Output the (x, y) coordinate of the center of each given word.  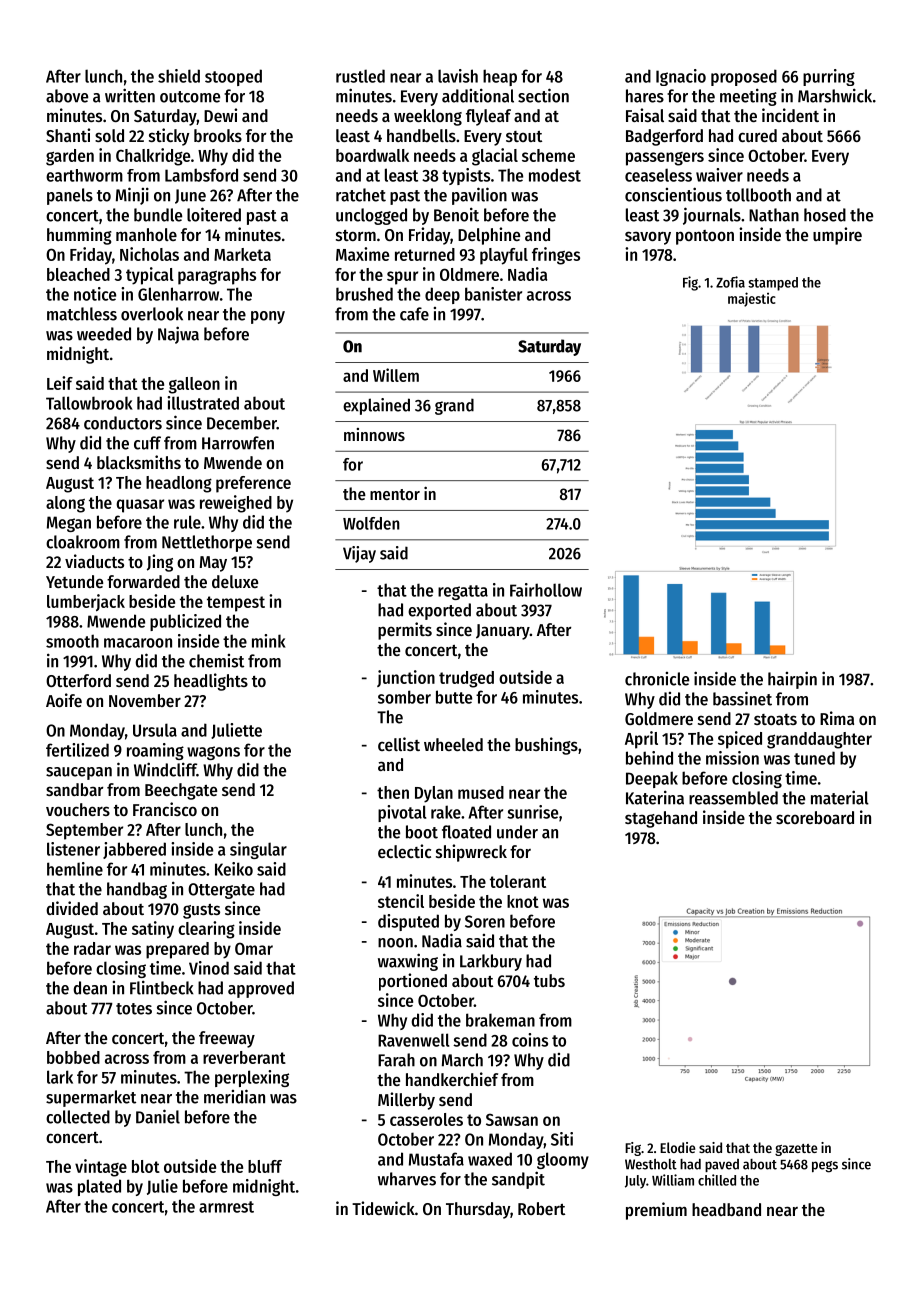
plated (99, 1187)
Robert (541, 1208)
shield (179, 76)
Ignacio (681, 77)
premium (656, 1211)
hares (645, 96)
